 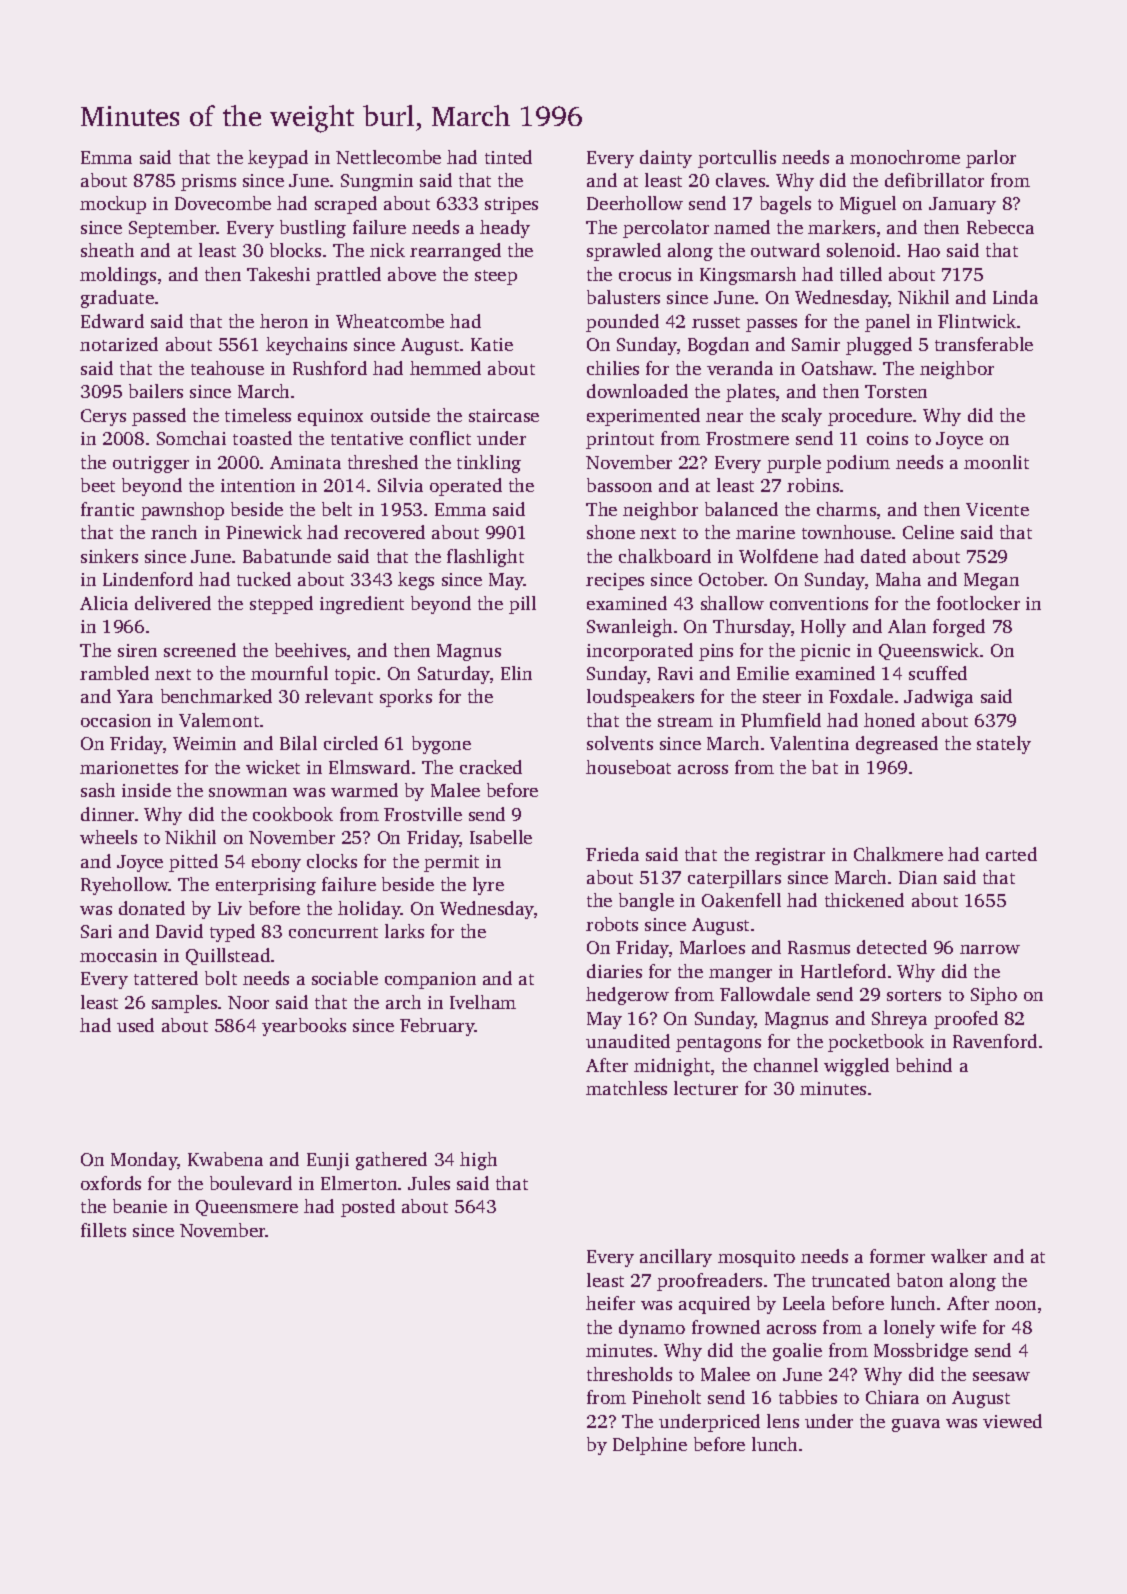 I want to click on matchless, so click(x=626, y=1088).
